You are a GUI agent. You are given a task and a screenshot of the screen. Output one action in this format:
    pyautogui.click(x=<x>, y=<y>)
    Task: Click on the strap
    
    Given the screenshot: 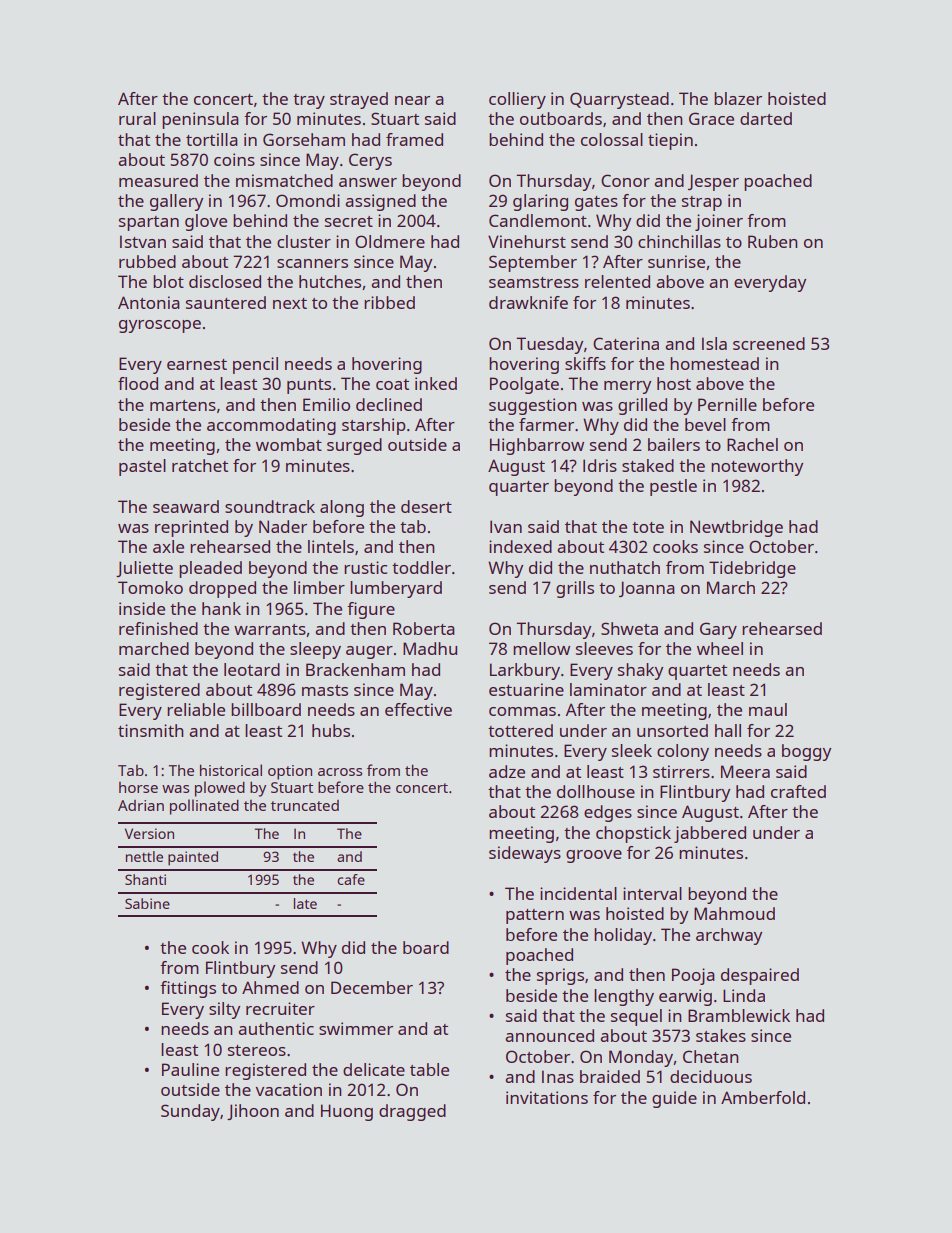 What is the action you would take?
    pyautogui.click(x=702, y=203)
